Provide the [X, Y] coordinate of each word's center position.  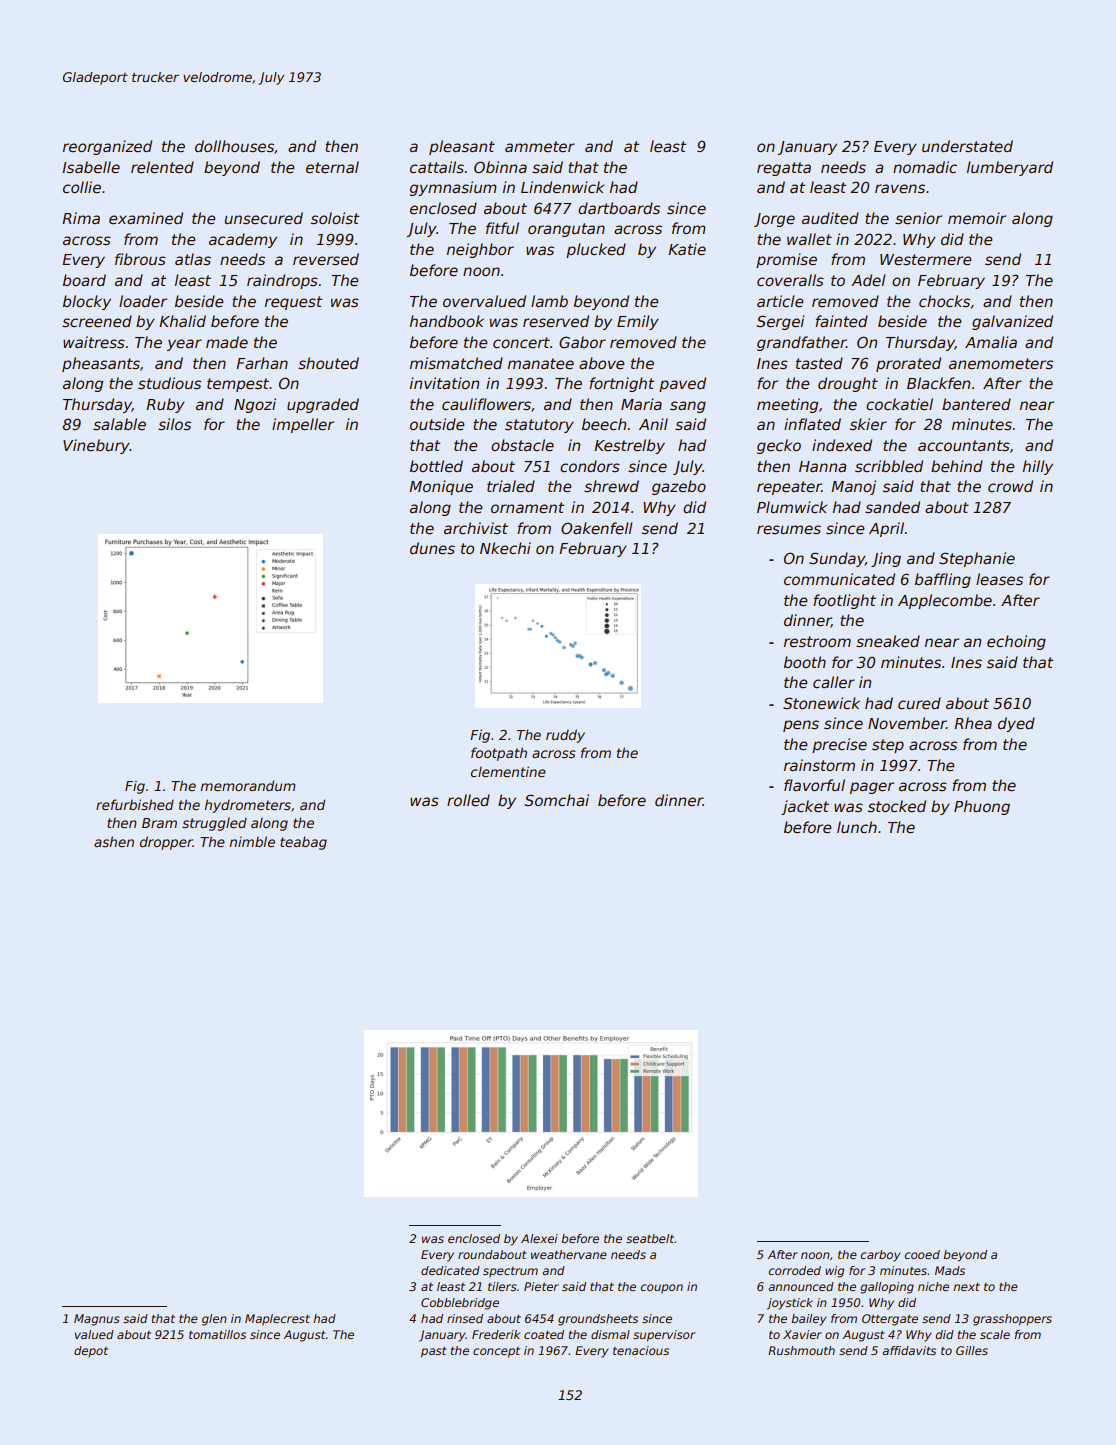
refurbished [135, 804]
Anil [653, 424]
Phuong [982, 807]
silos [174, 424]
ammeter [540, 146]
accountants [964, 445]
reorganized [107, 147]
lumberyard [1010, 168]
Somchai [557, 800]
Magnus [97, 1320]
